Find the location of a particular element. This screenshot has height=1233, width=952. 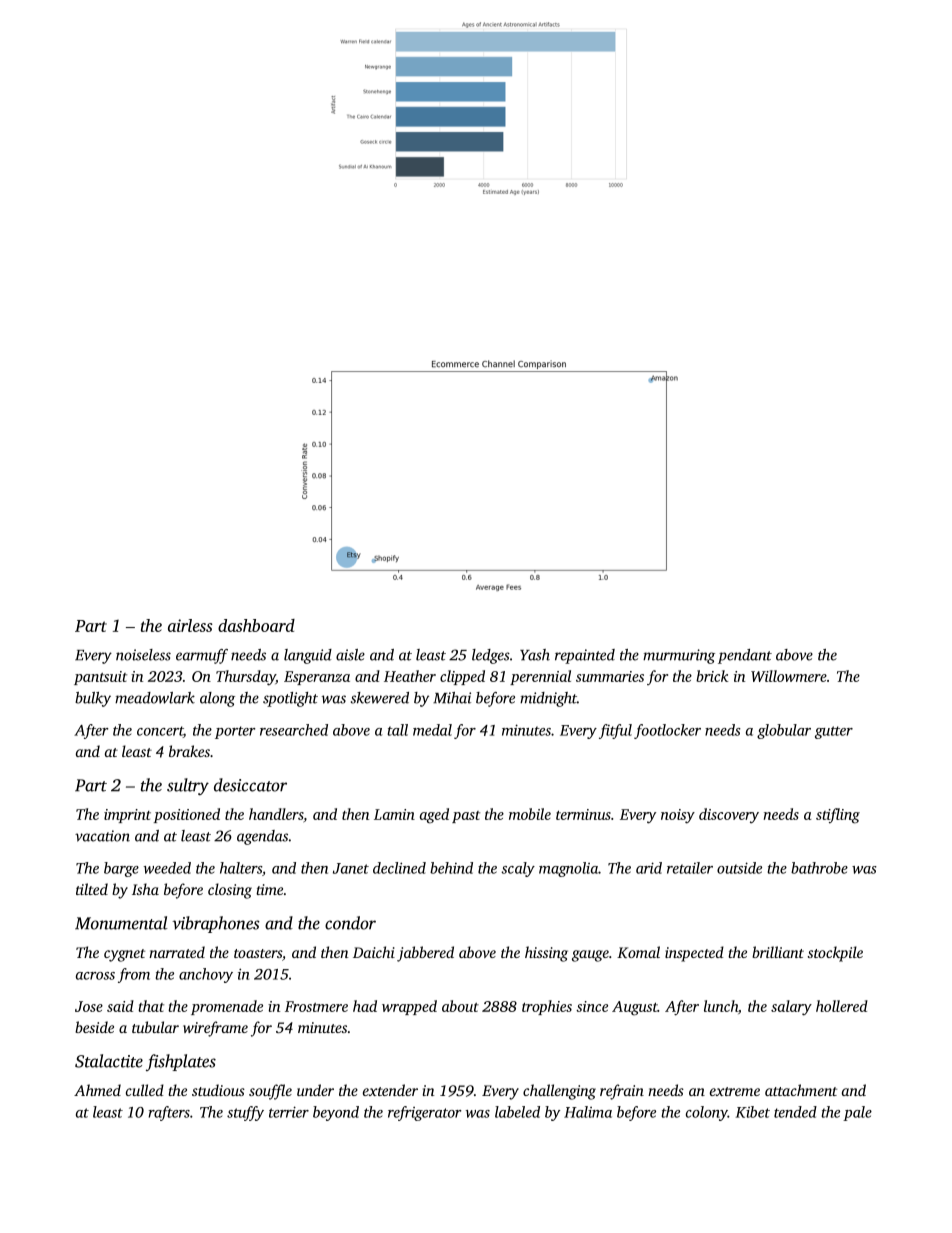

airless is located at coordinates (190, 625).
